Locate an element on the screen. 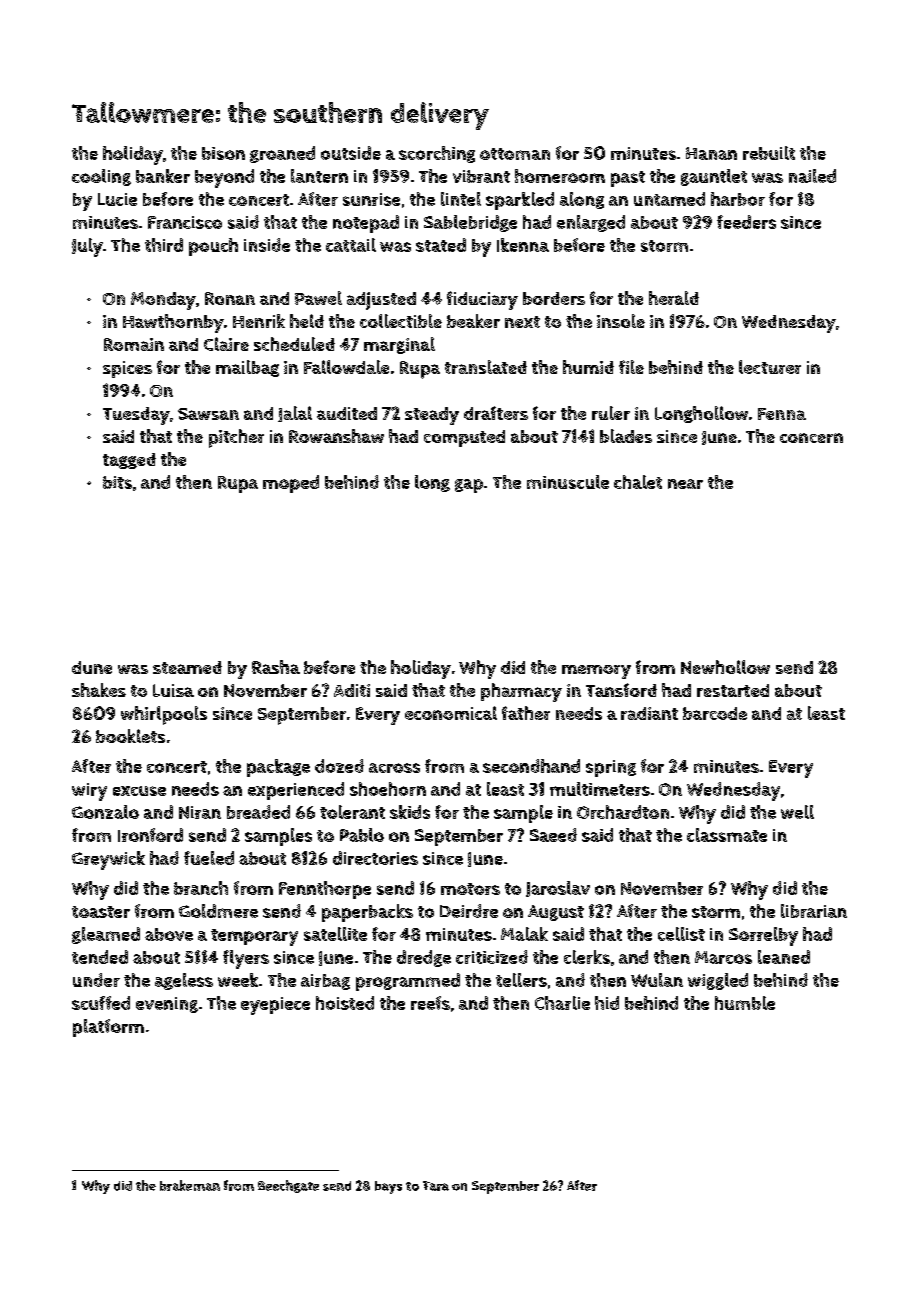 The width and height of the screenshot is (924, 1314). cooling is located at coordinates (101, 177).
